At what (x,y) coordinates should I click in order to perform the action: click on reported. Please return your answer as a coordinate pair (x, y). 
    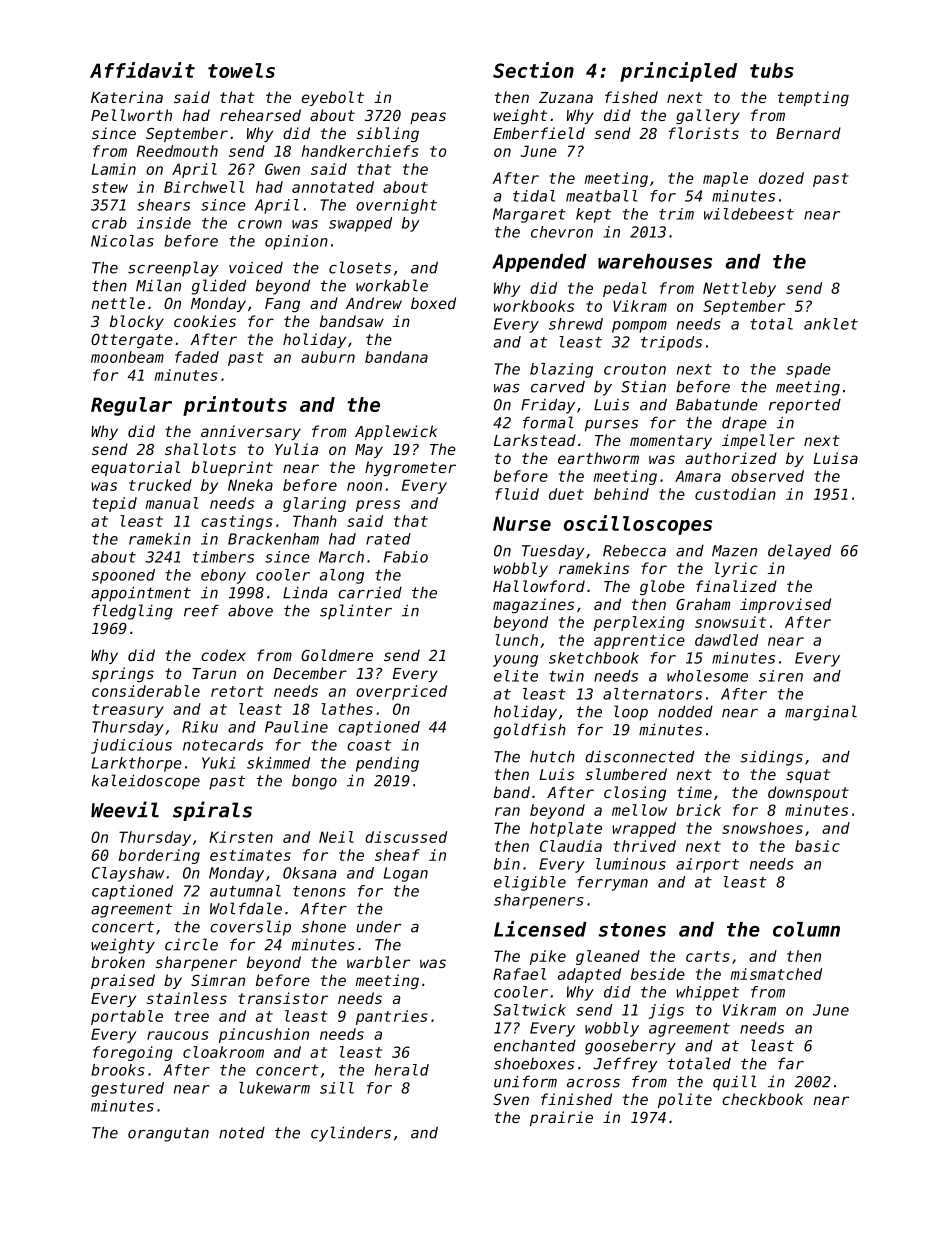
    Looking at the image, I should click on (805, 406).
